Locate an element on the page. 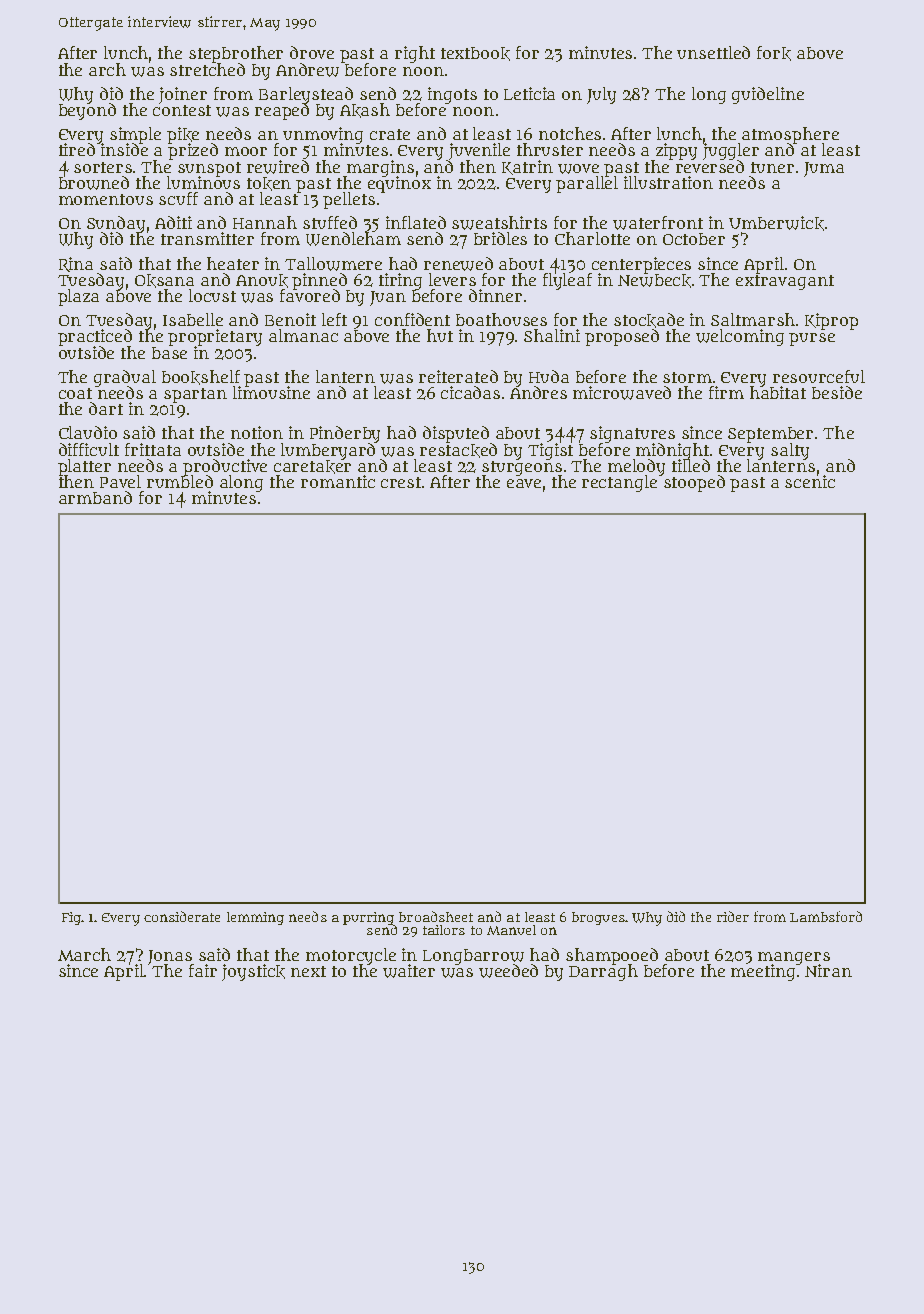 The height and width of the page is (1314, 924). meeting is located at coordinates (763, 973).
